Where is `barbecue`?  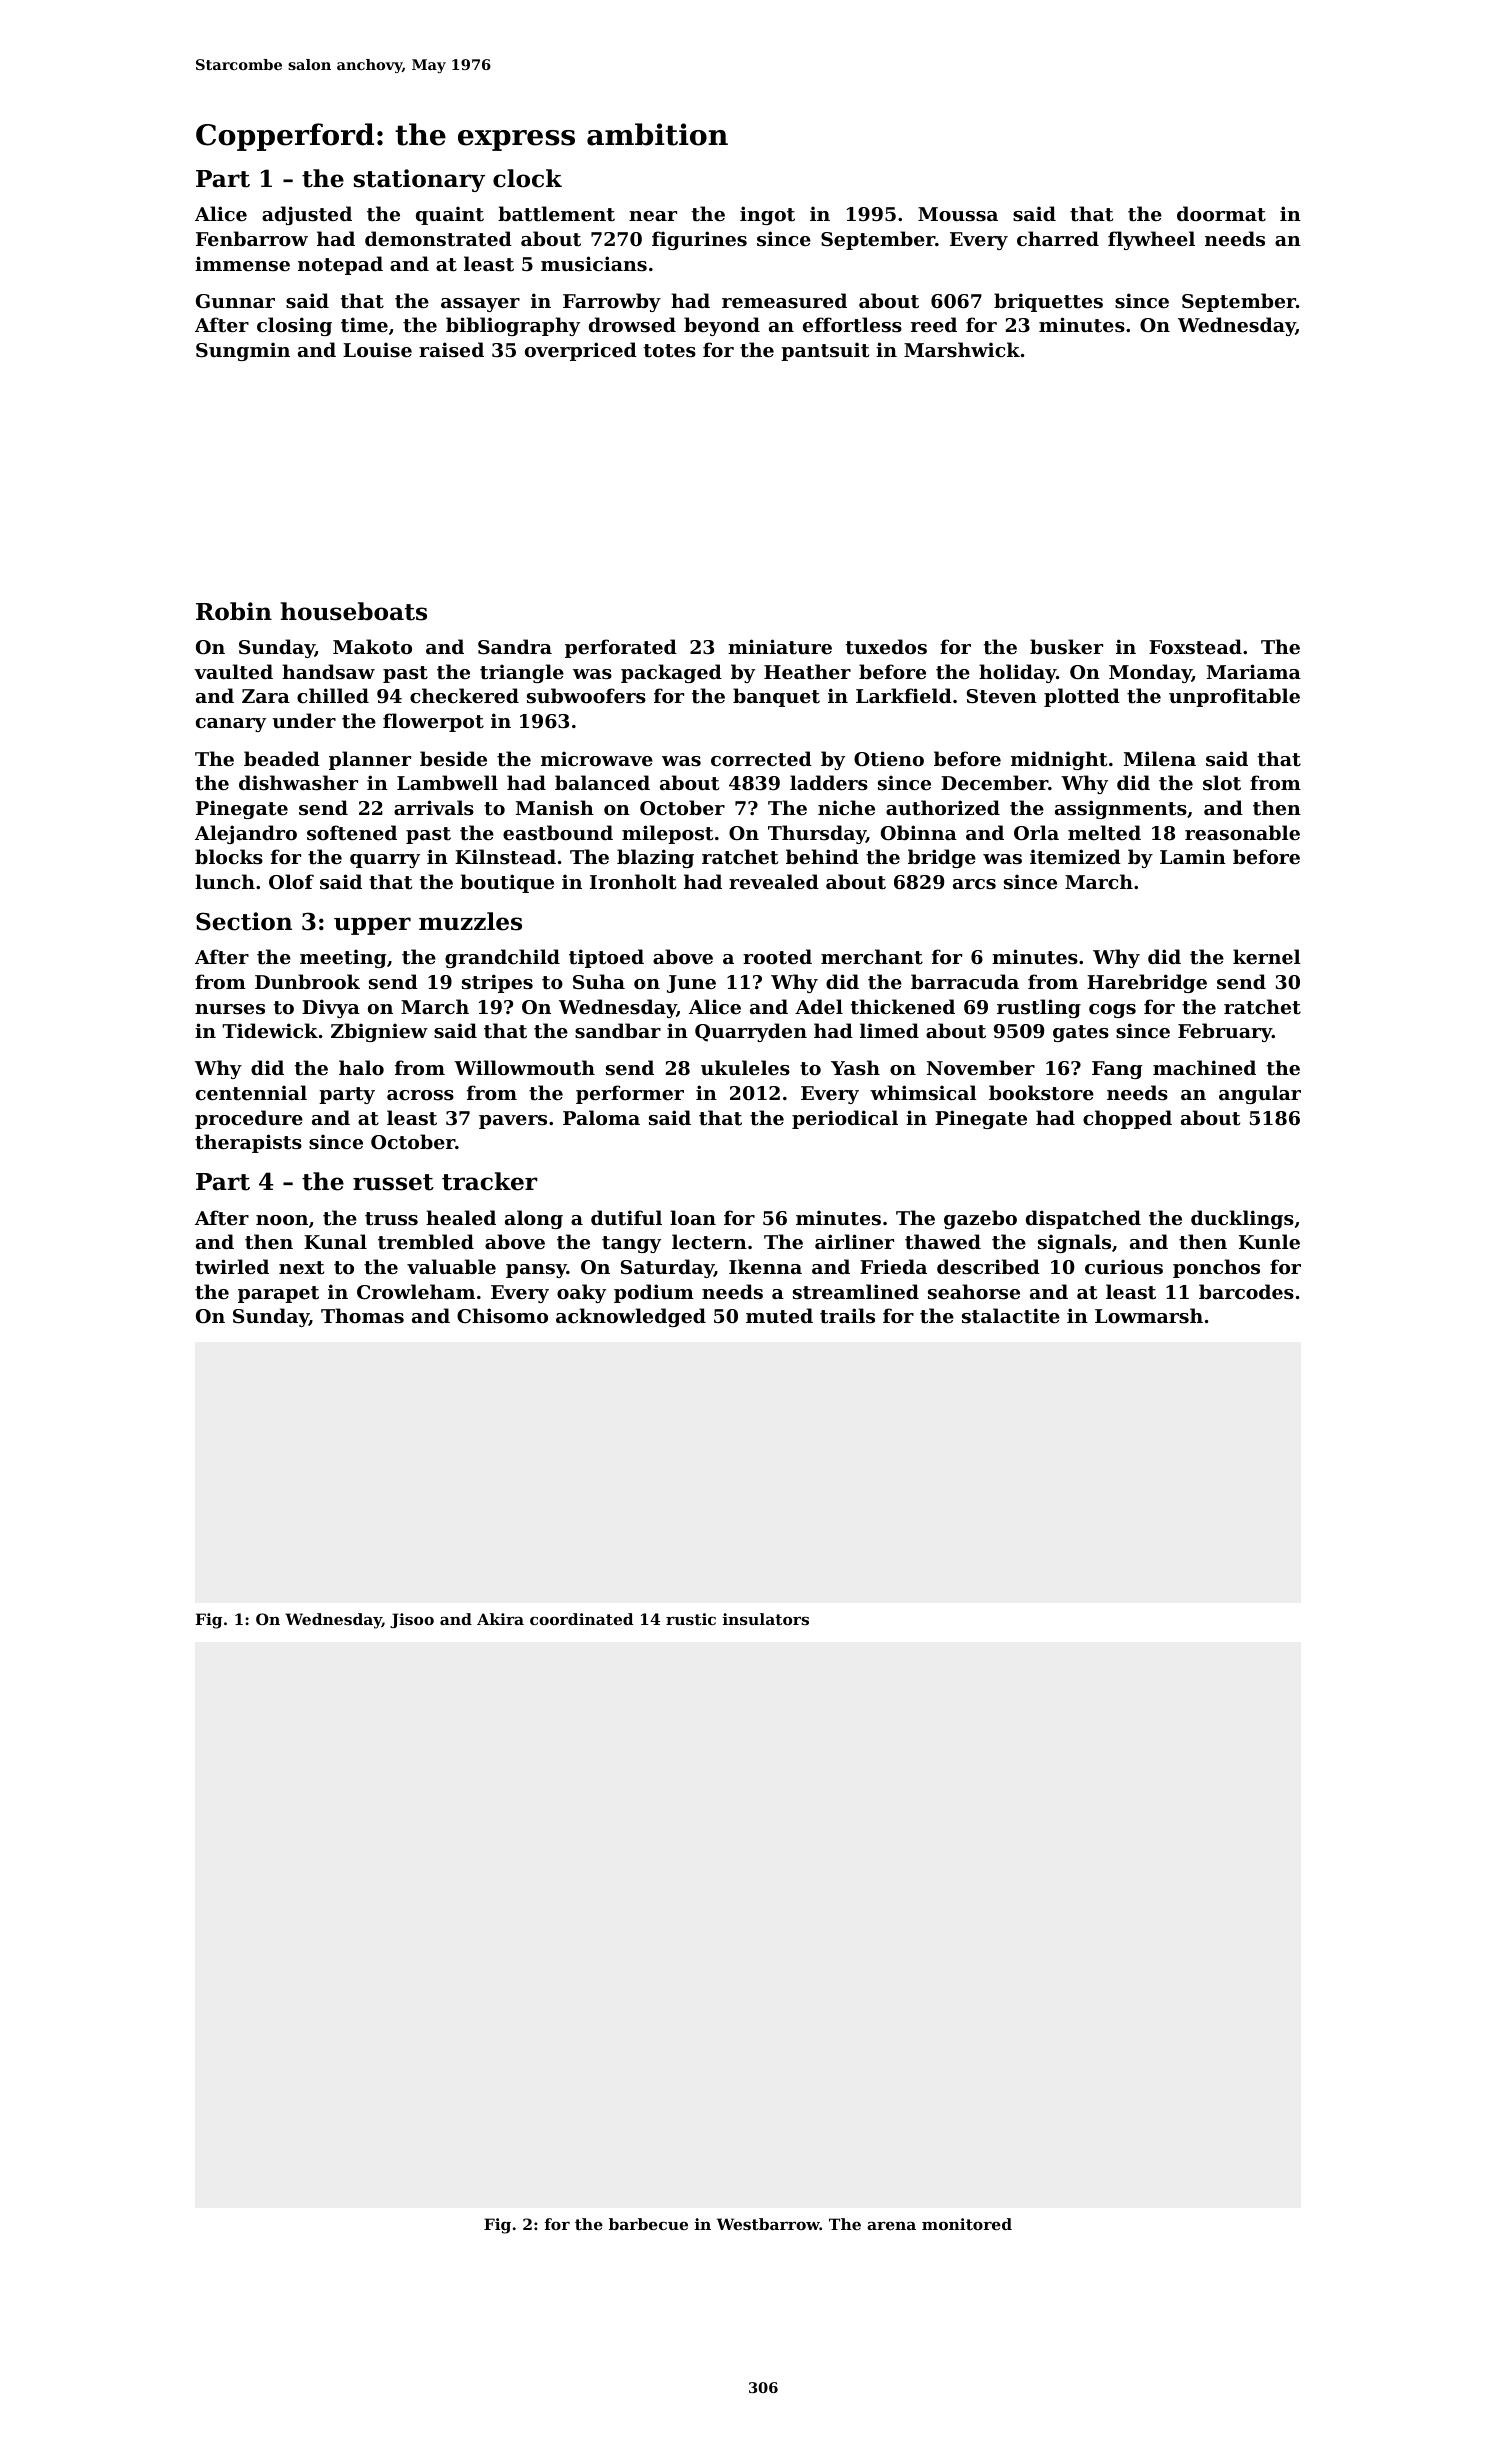
barbecue is located at coordinates (648, 2224).
